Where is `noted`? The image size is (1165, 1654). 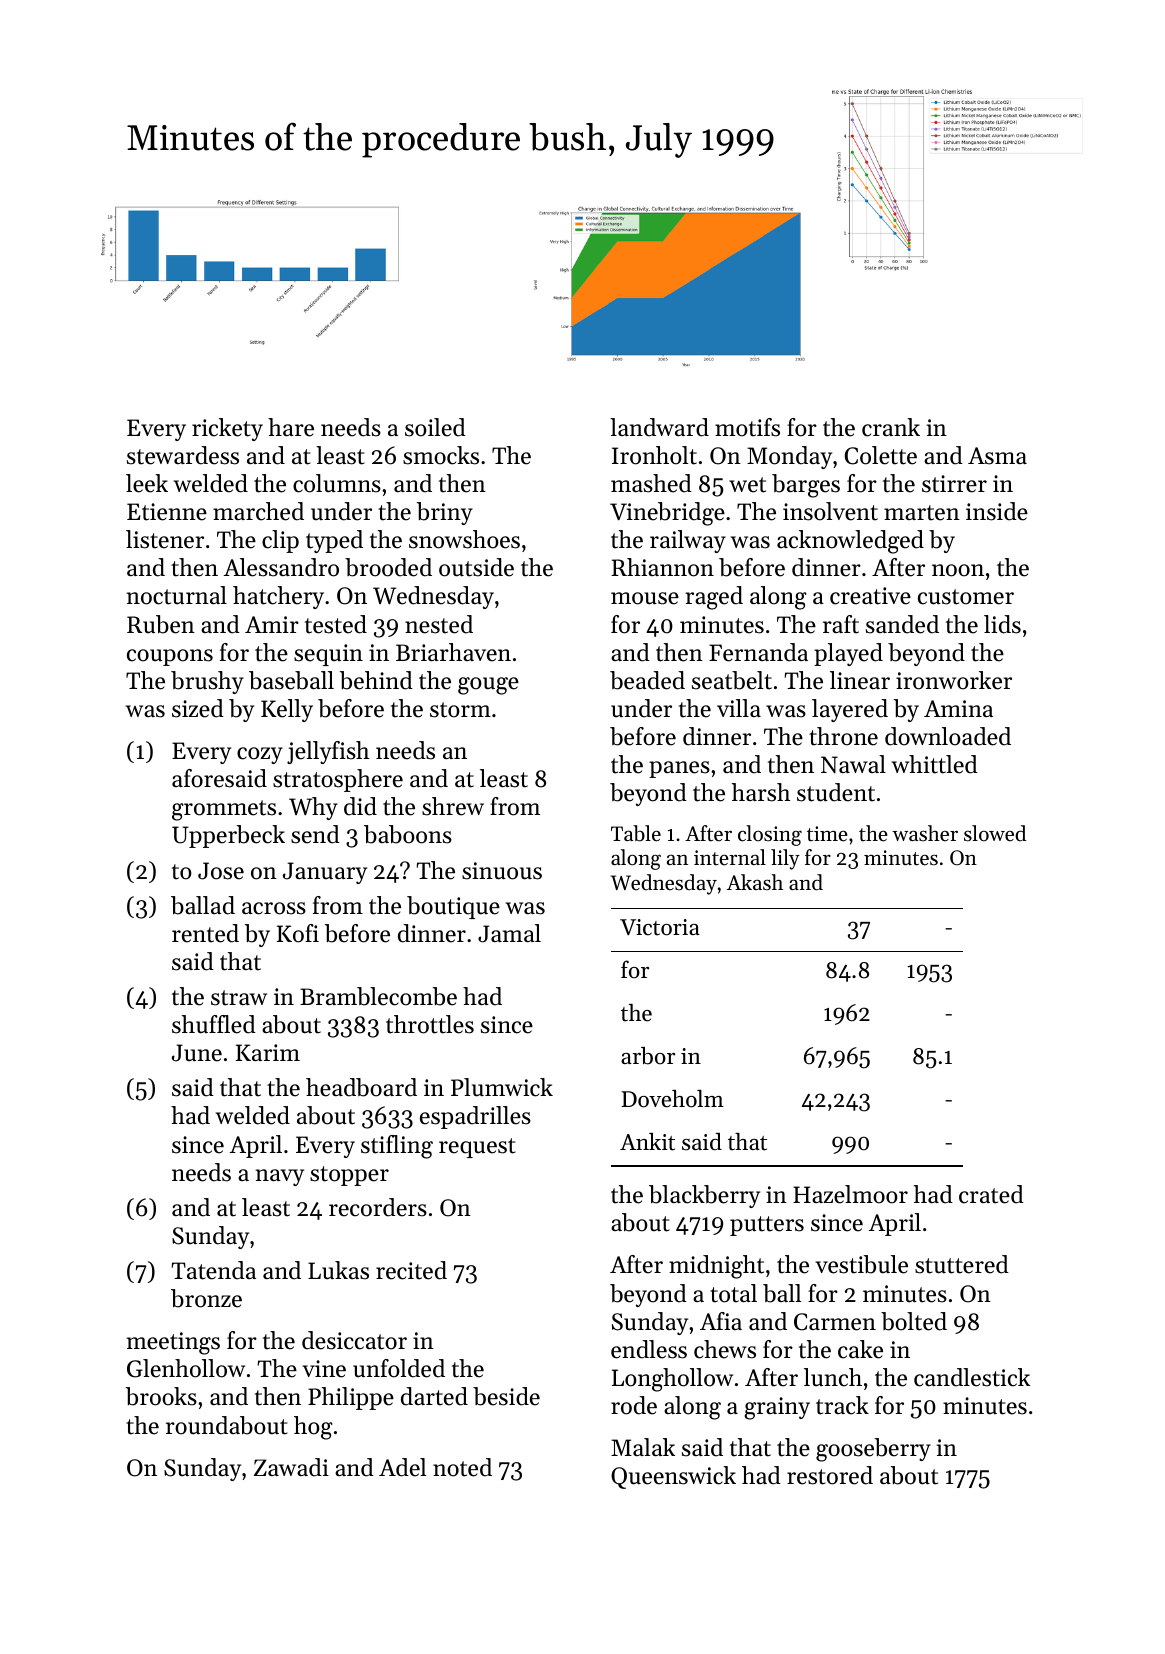
noted is located at coordinates (462, 1467).
